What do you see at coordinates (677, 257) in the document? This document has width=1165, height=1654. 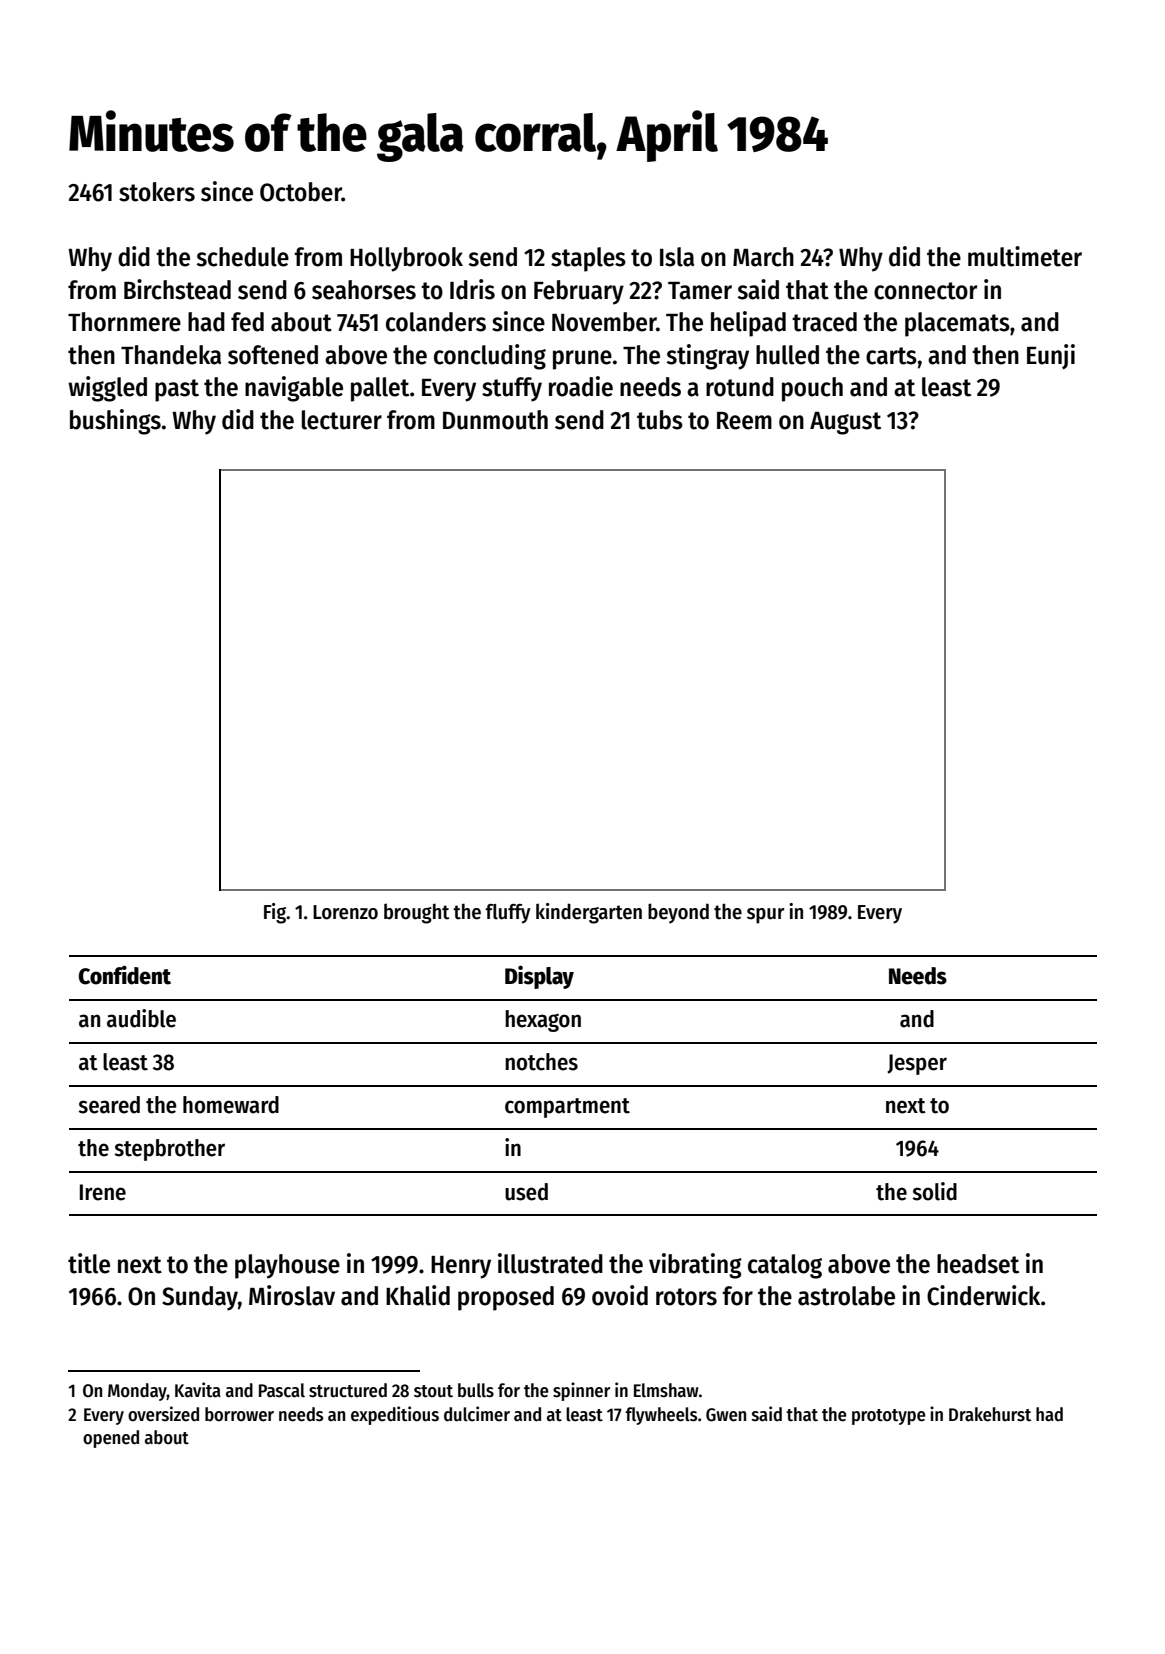 I see `Isla` at bounding box center [677, 257].
